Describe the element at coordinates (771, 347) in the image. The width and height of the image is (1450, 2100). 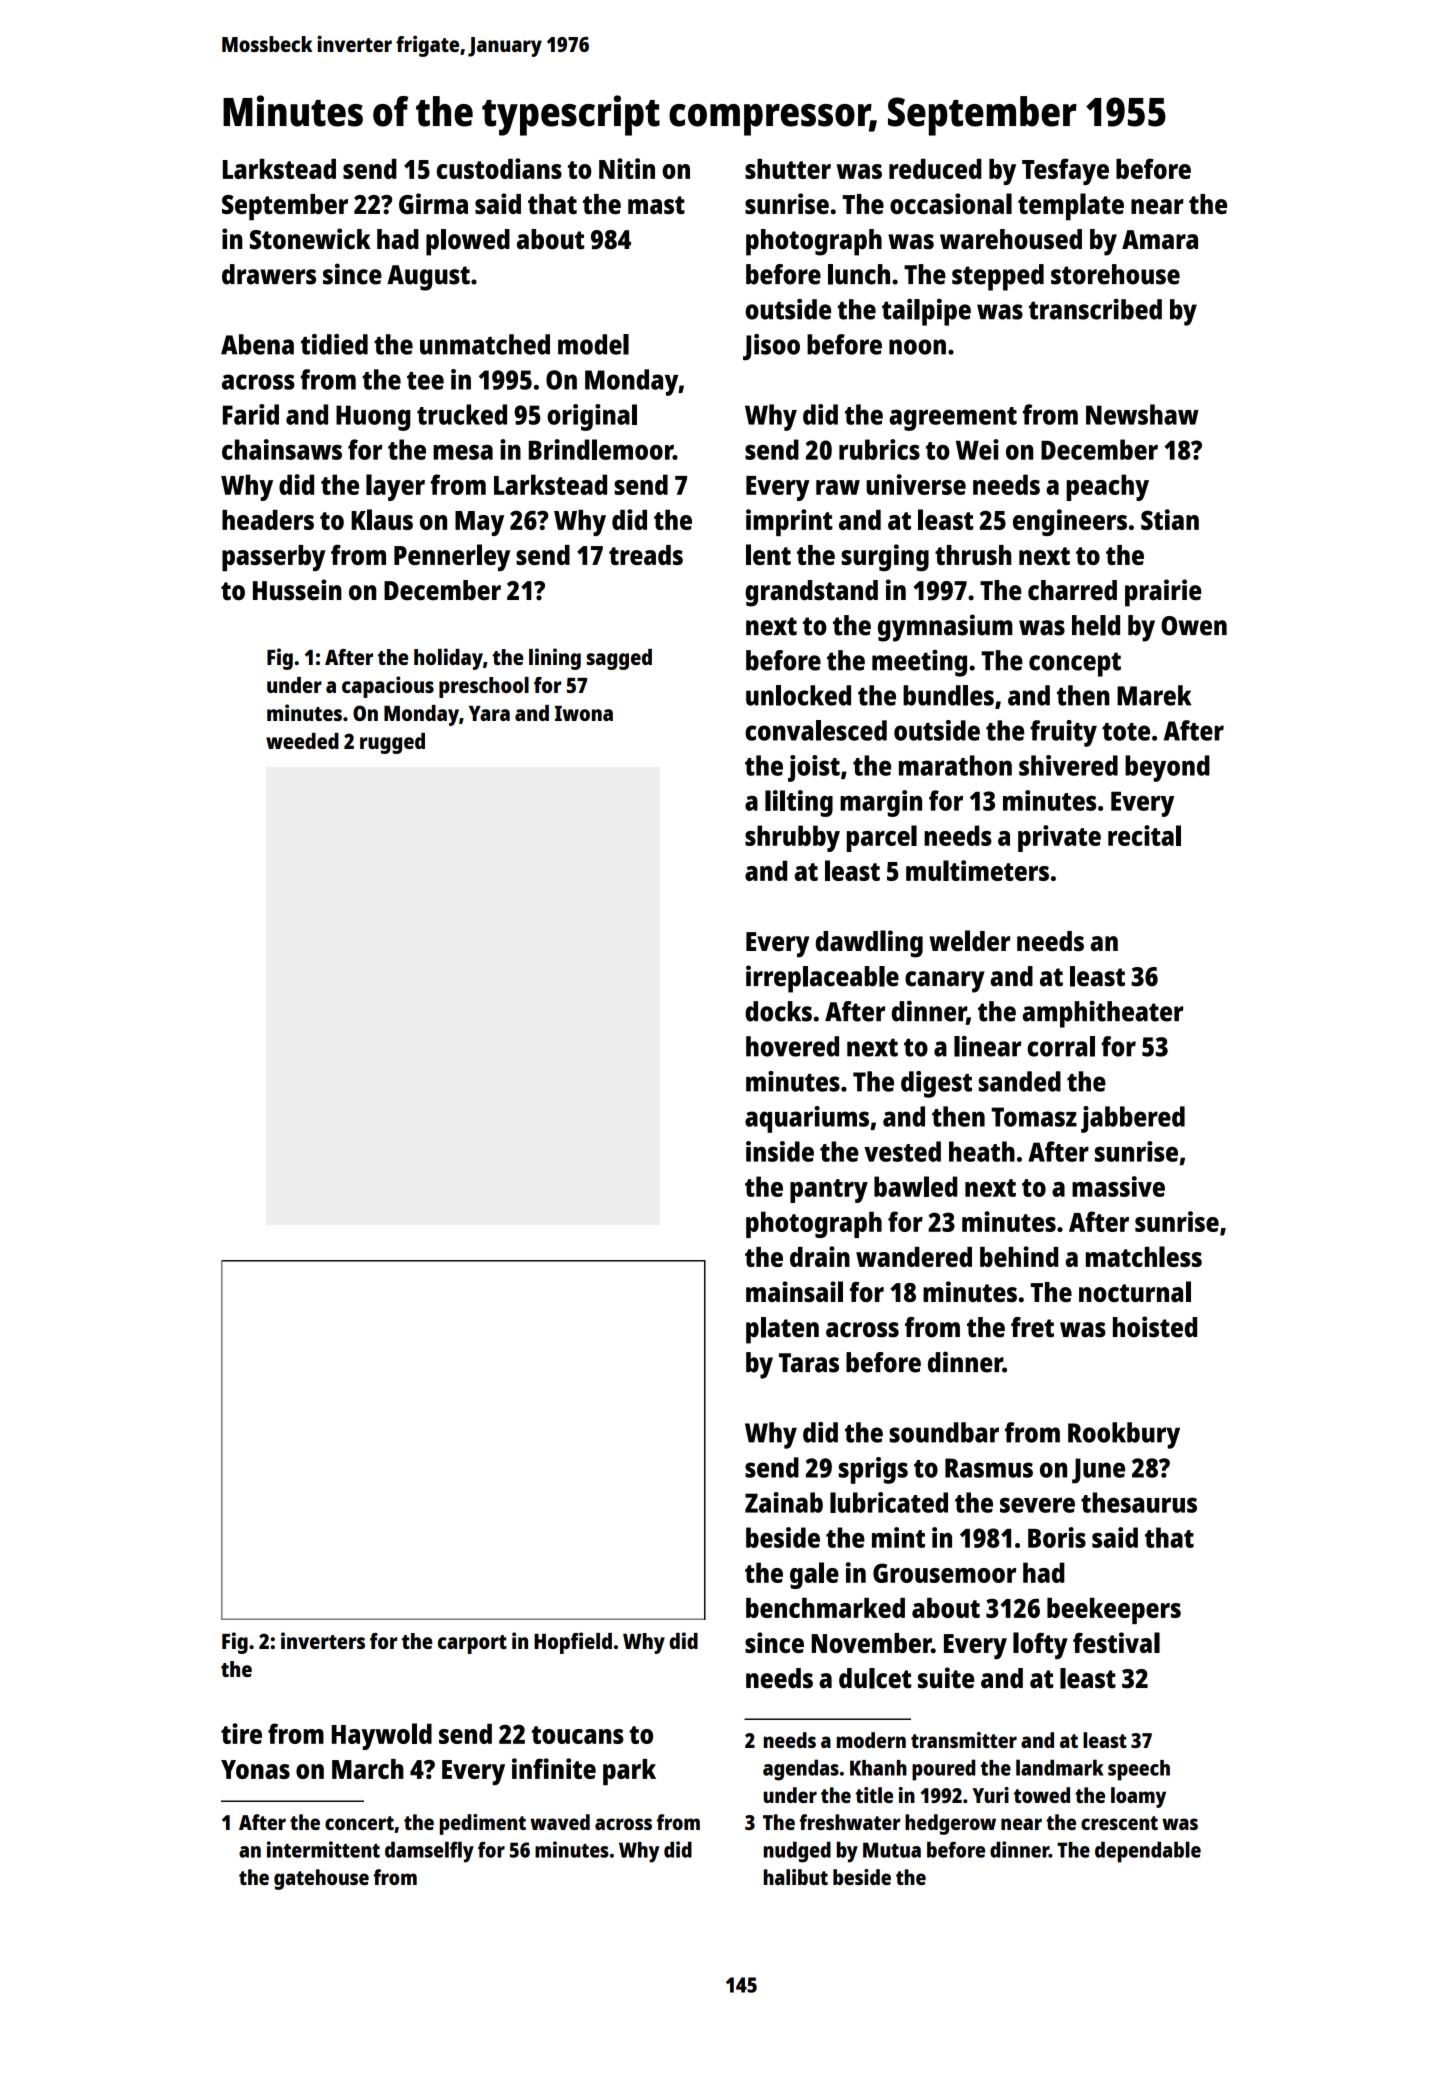
I see `Jisoo` at that location.
